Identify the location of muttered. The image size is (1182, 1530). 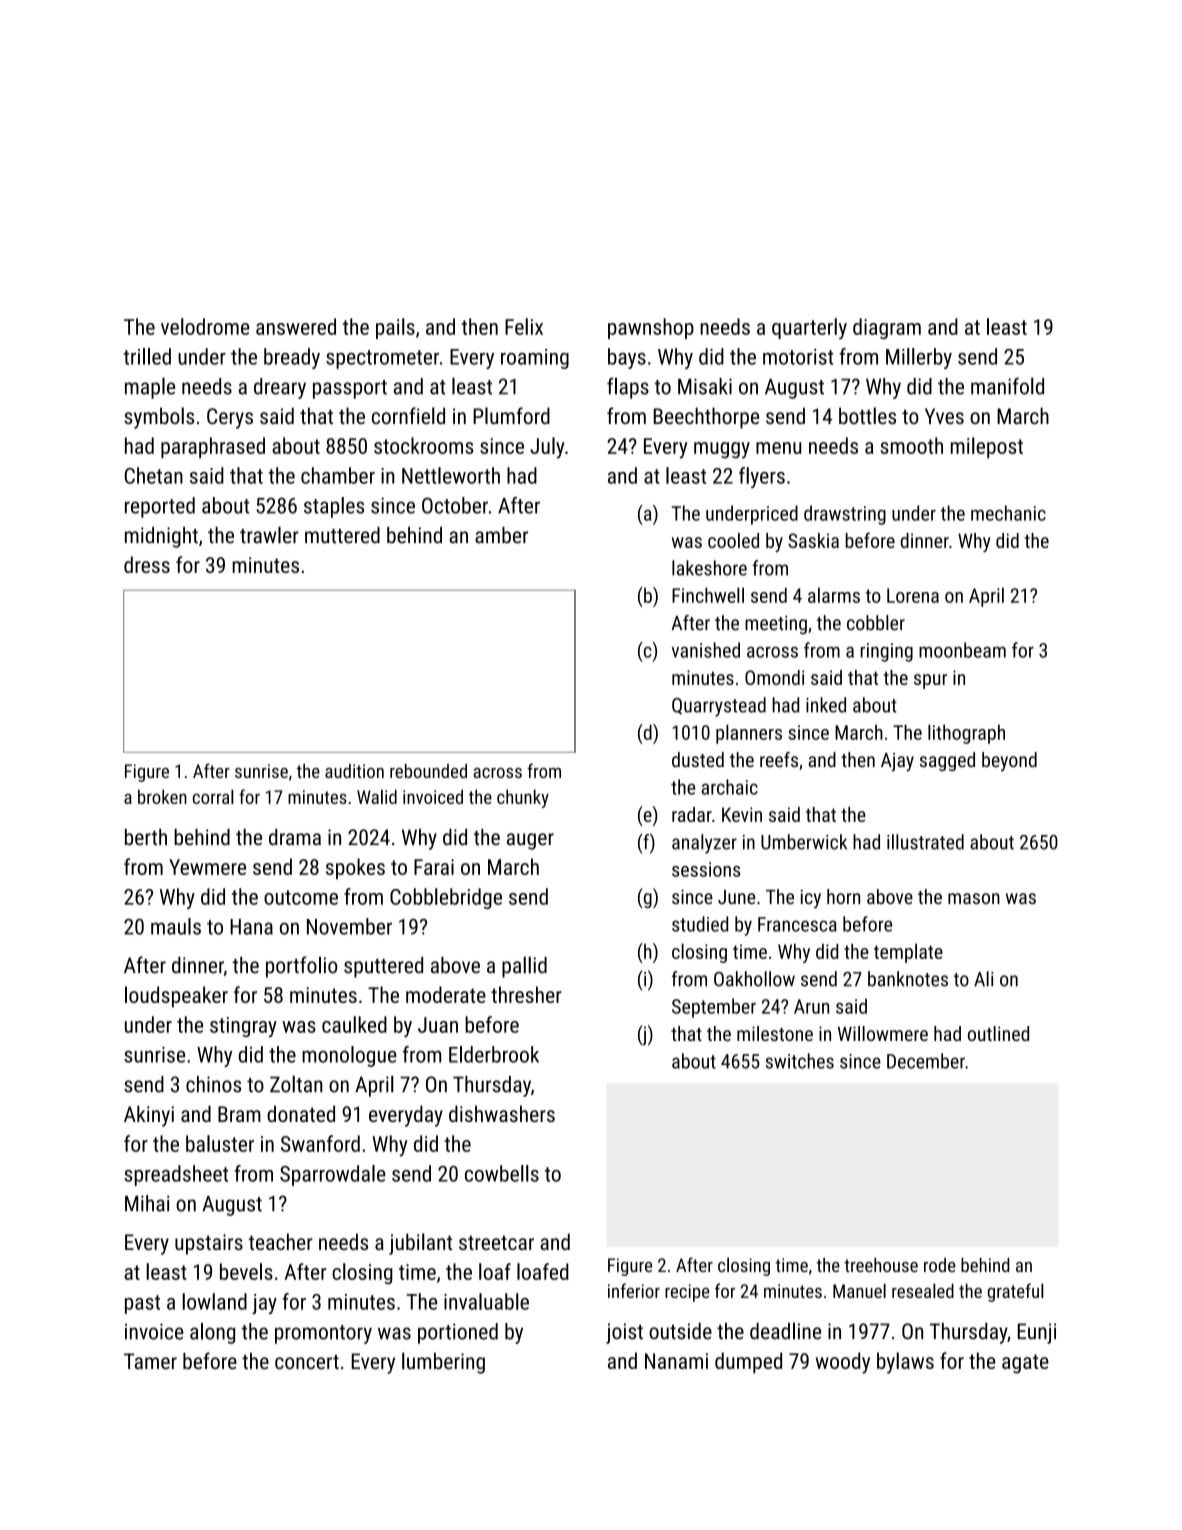
(342, 535).
